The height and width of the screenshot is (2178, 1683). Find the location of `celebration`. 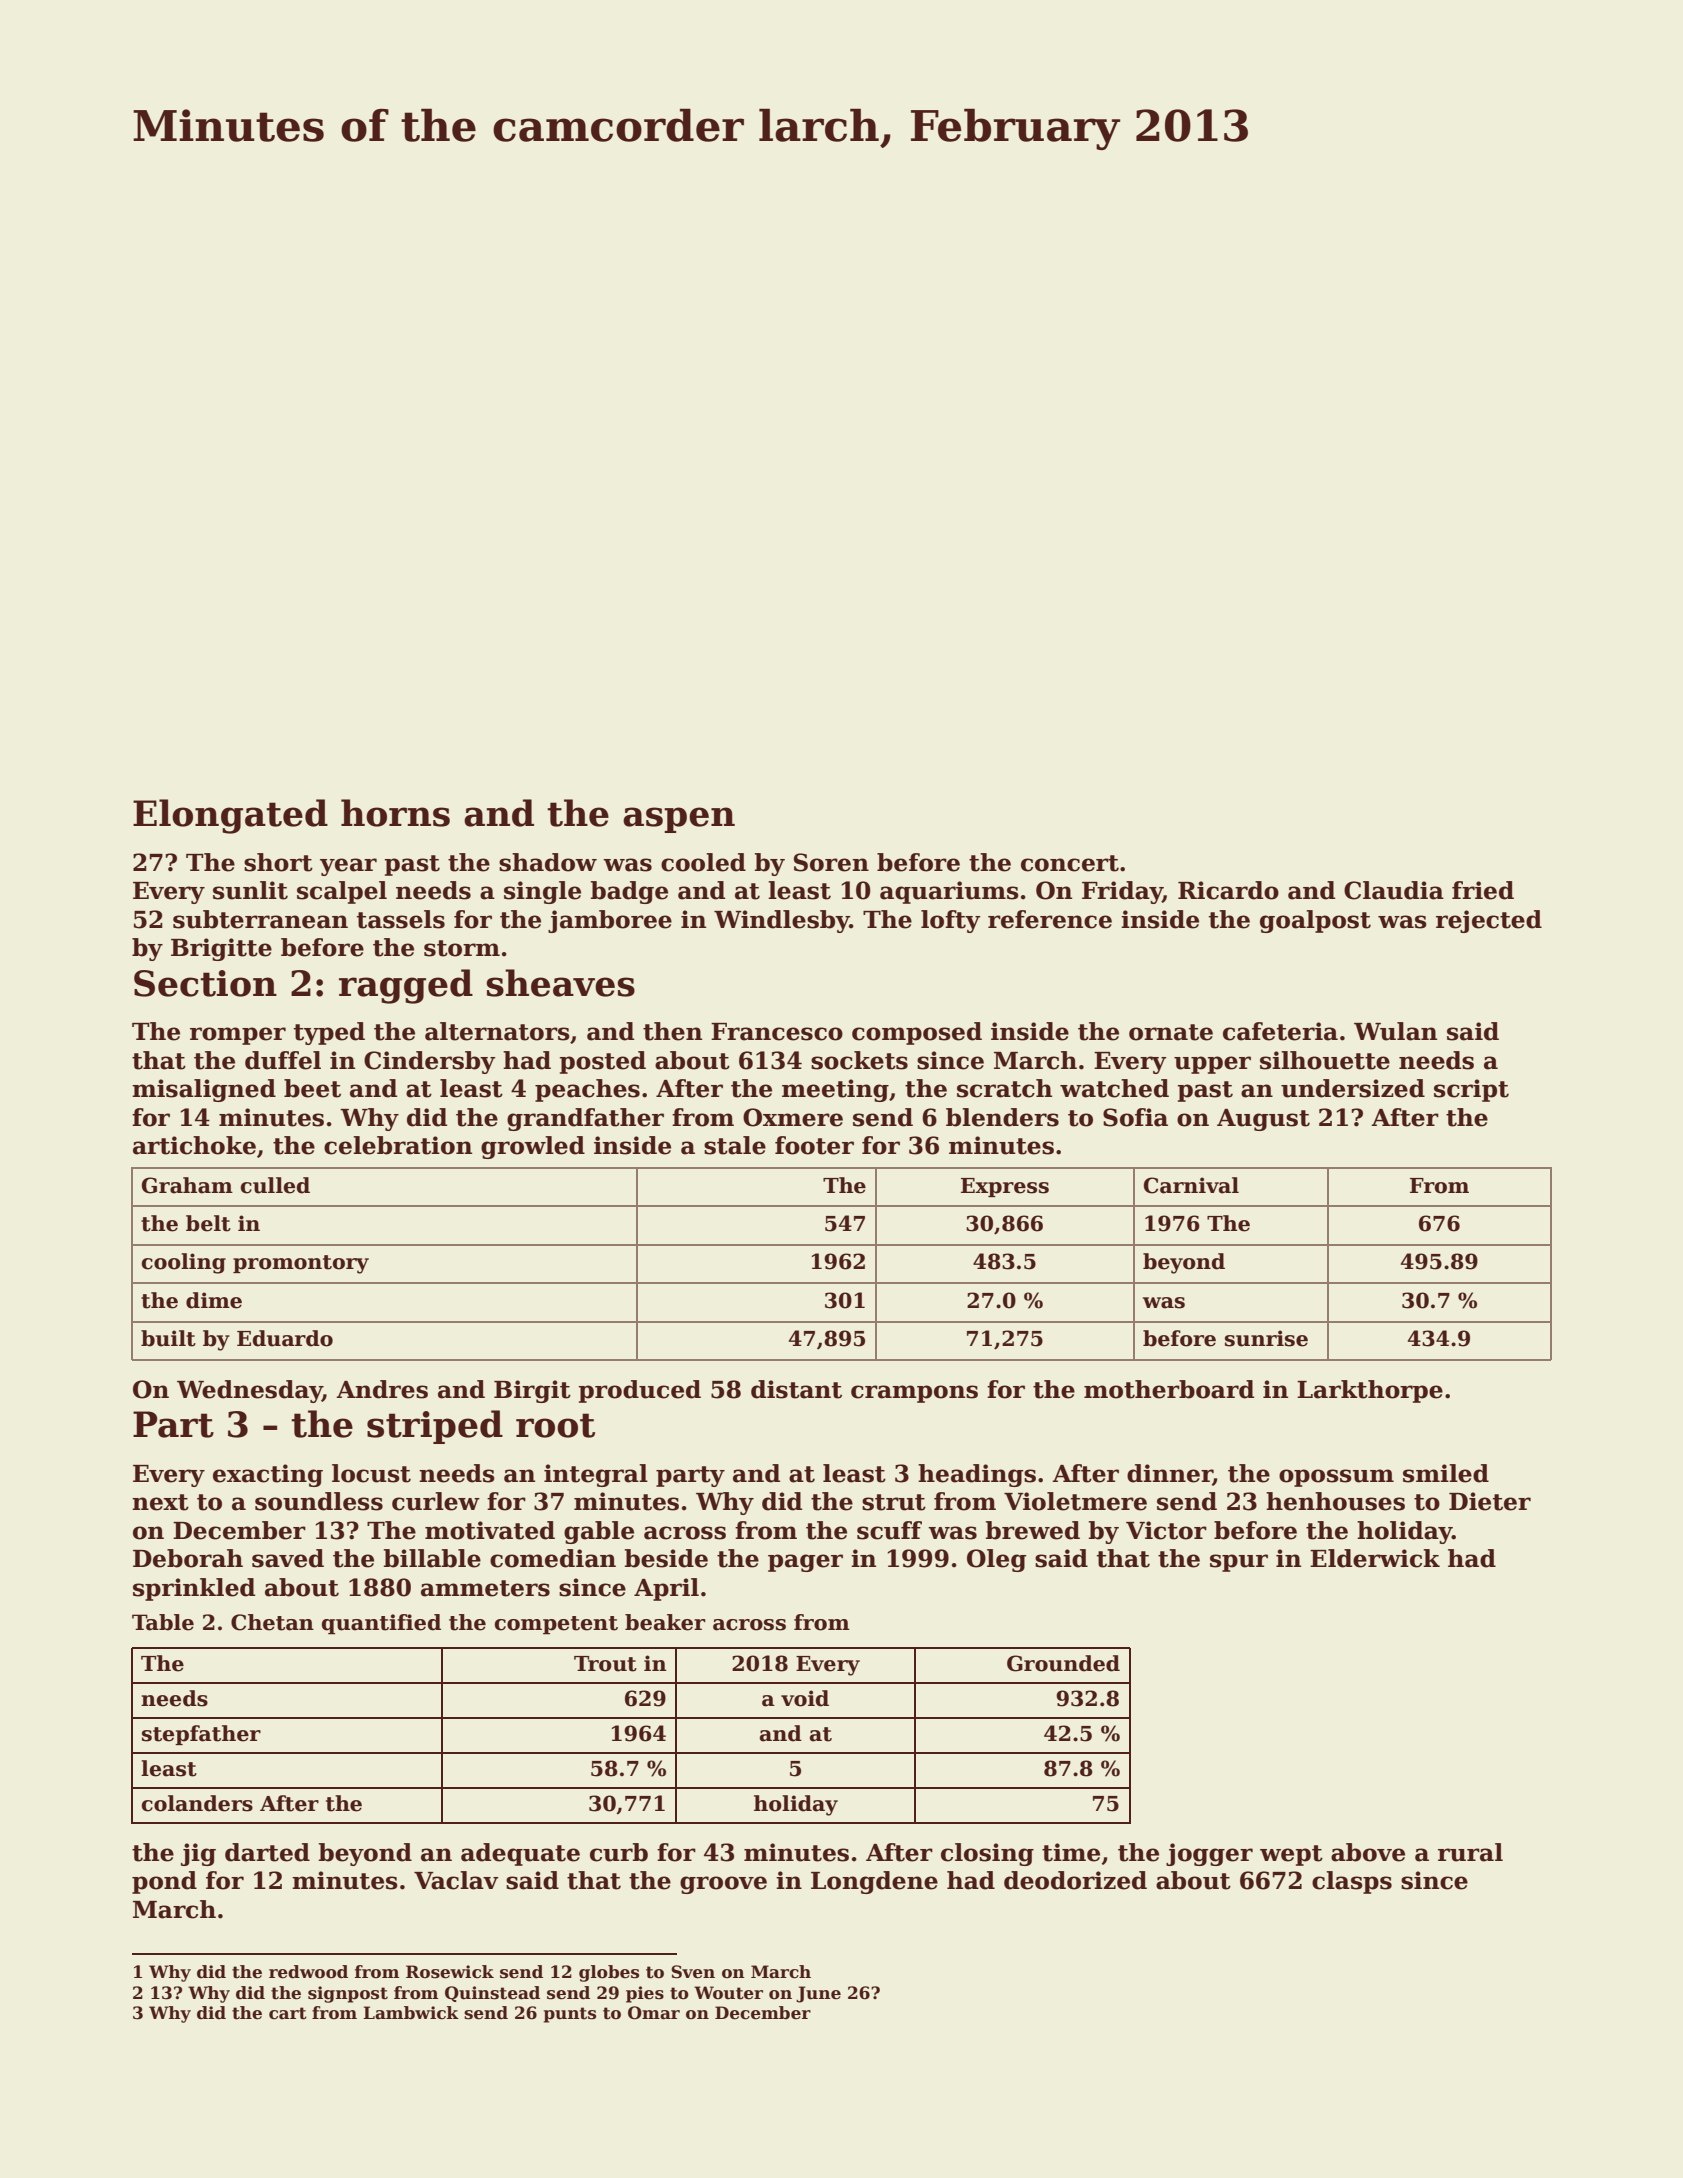

celebration is located at coordinates (398, 1145).
